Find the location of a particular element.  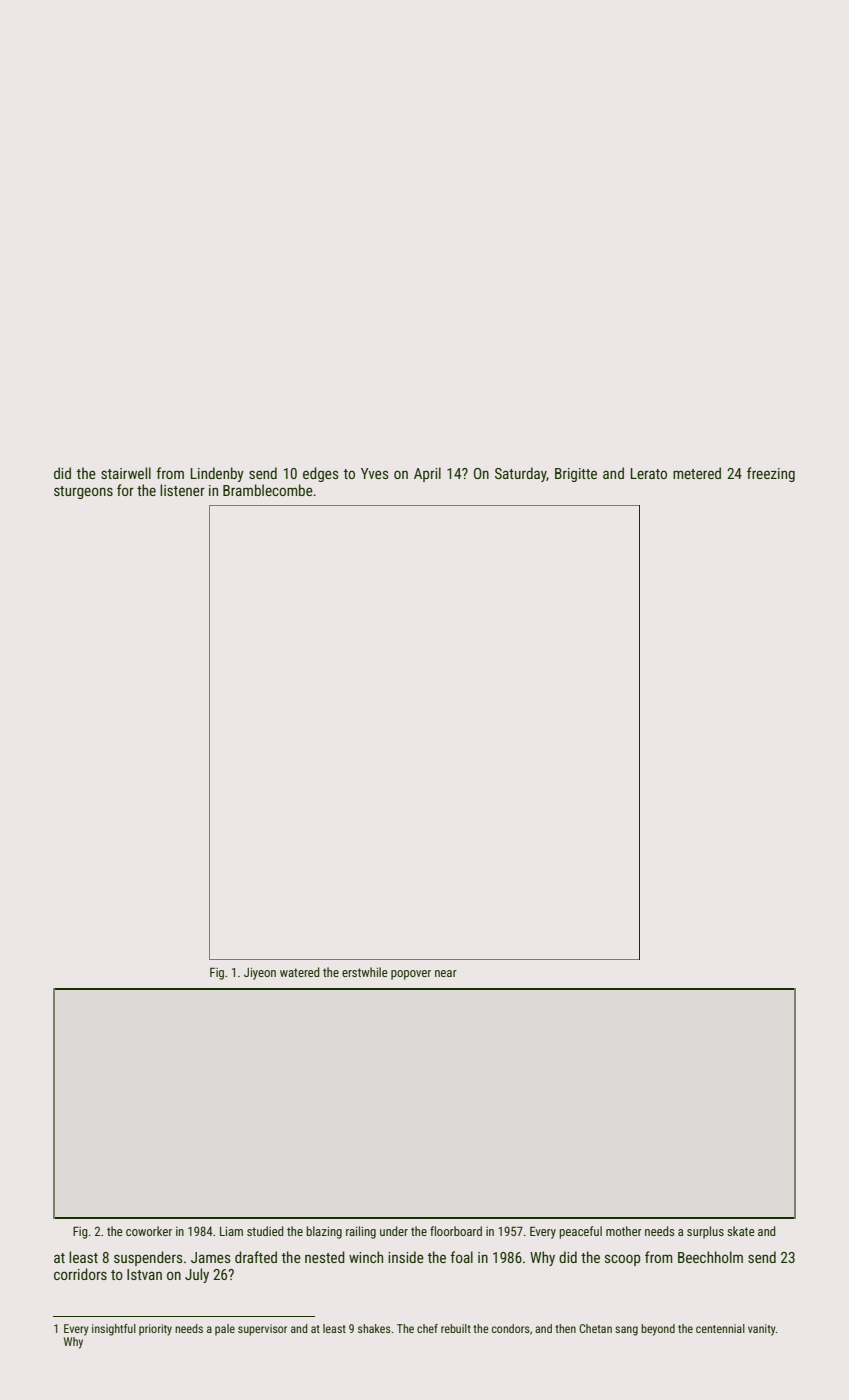

erstwhile is located at coordinates (365, 972).
